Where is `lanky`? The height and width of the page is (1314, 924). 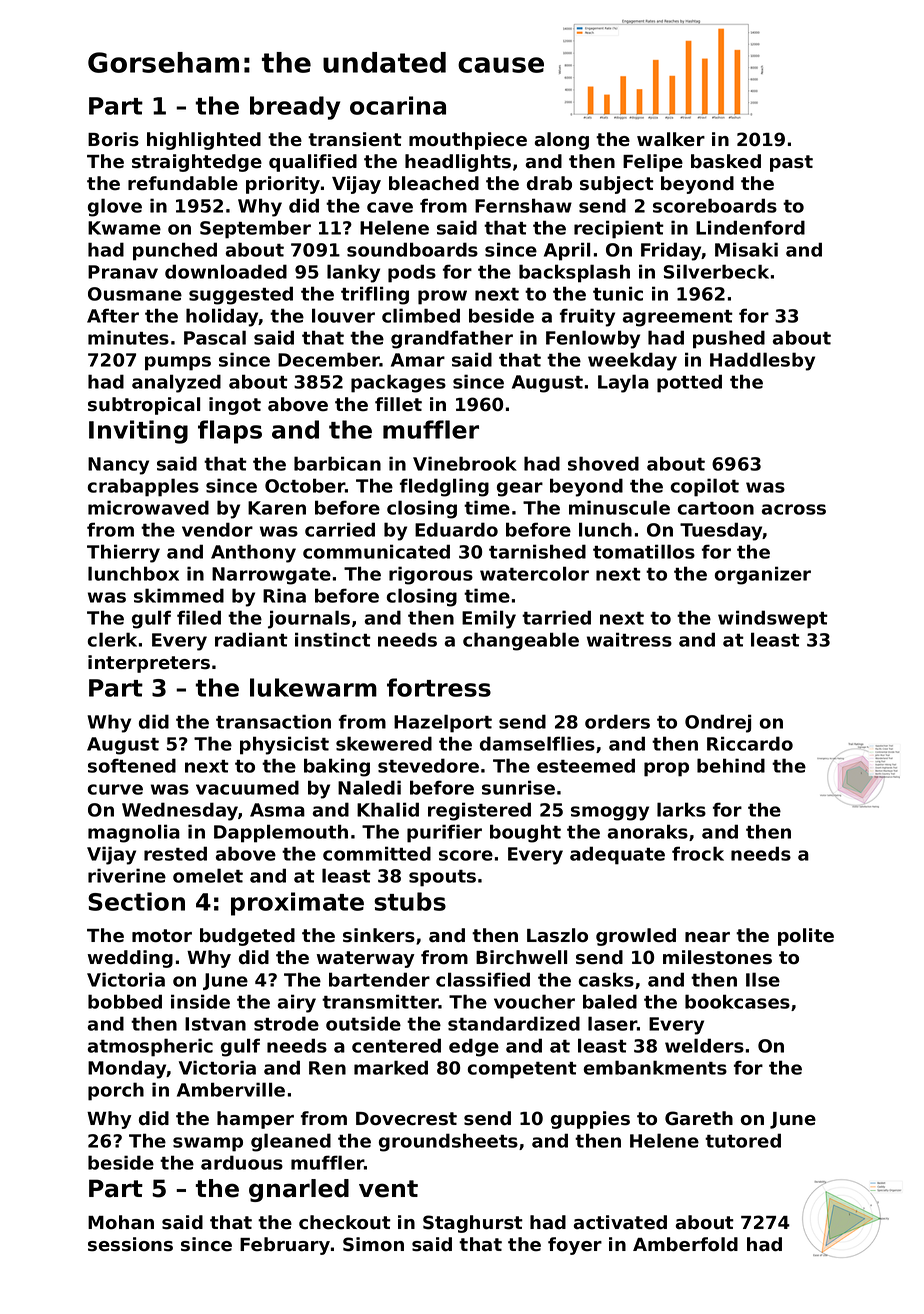 lanky is located at coordinates (353, 273).
